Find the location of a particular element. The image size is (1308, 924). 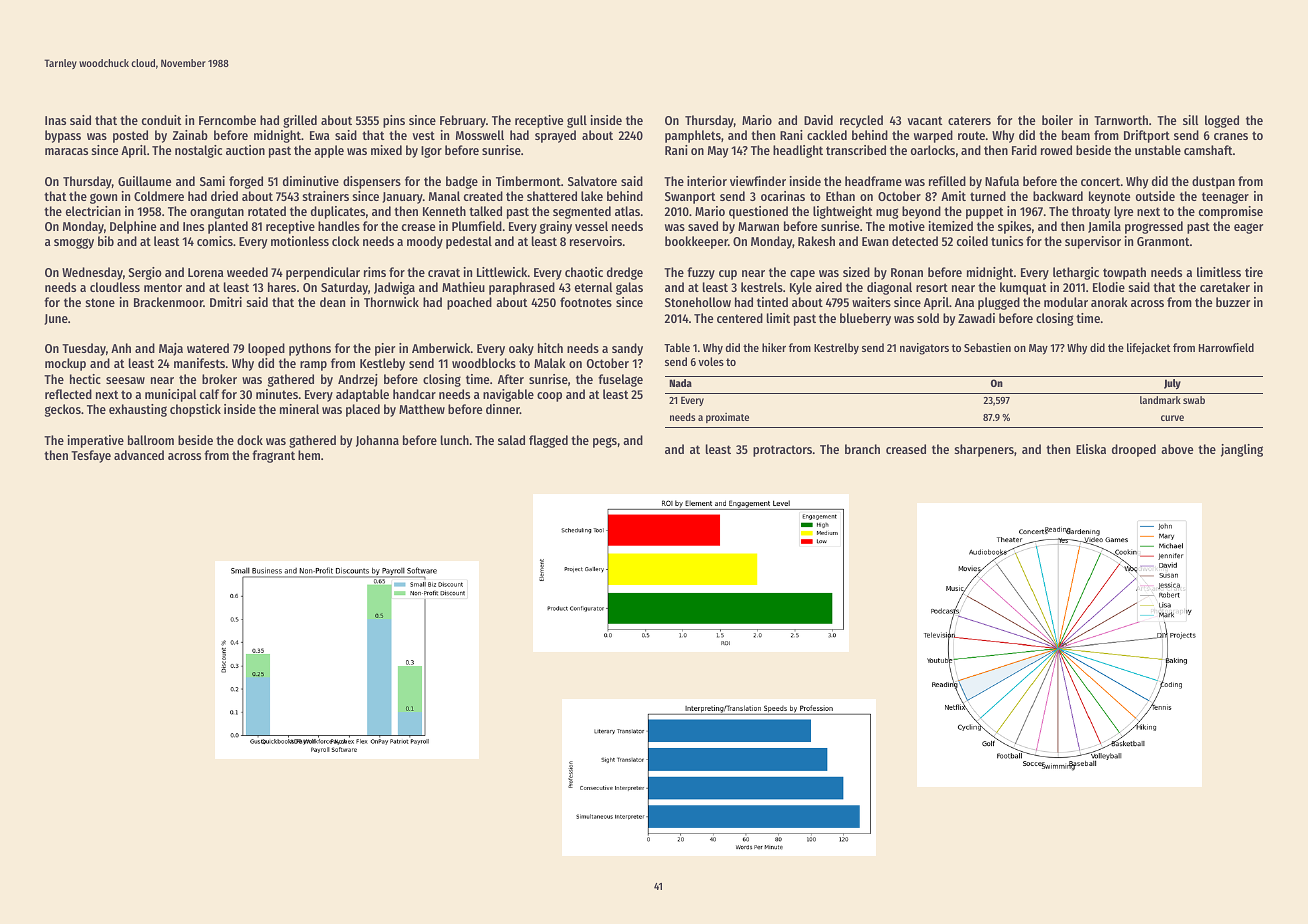

mixed is located at coordinates (386, 150).
